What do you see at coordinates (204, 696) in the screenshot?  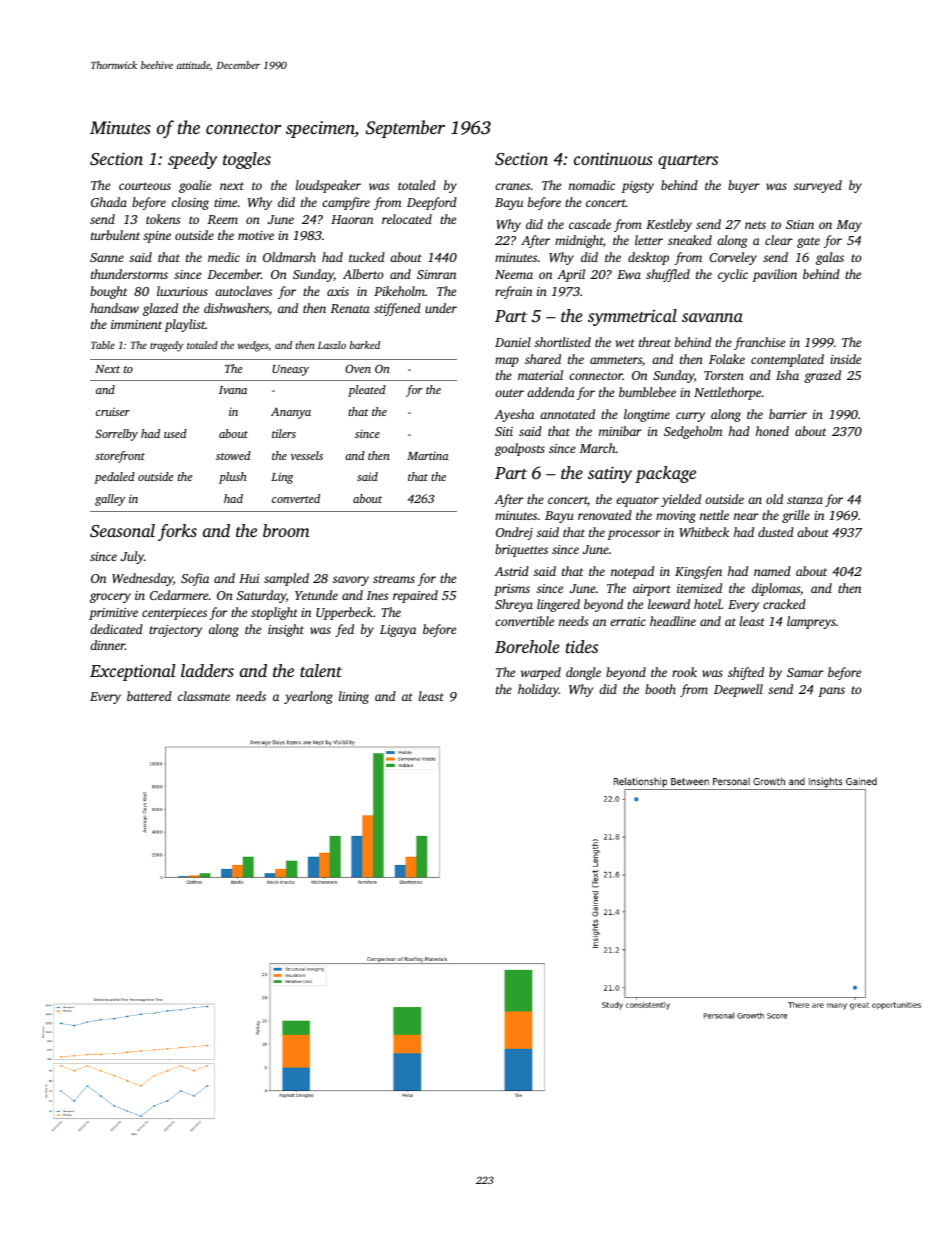 I see `classmate` at bounding box center [204, 696].
